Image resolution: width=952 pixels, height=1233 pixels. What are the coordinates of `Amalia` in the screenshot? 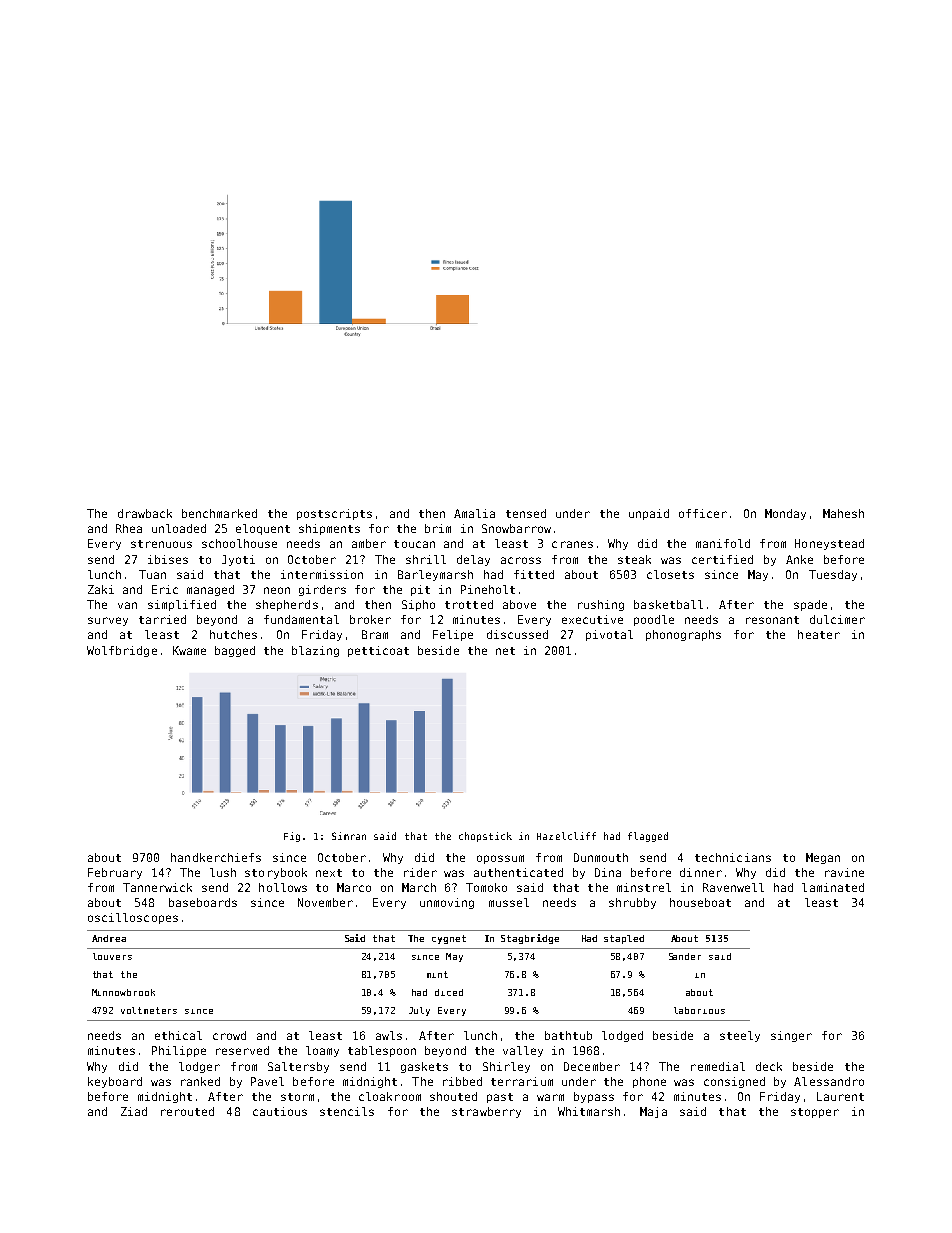 It's located at (474, 513).
